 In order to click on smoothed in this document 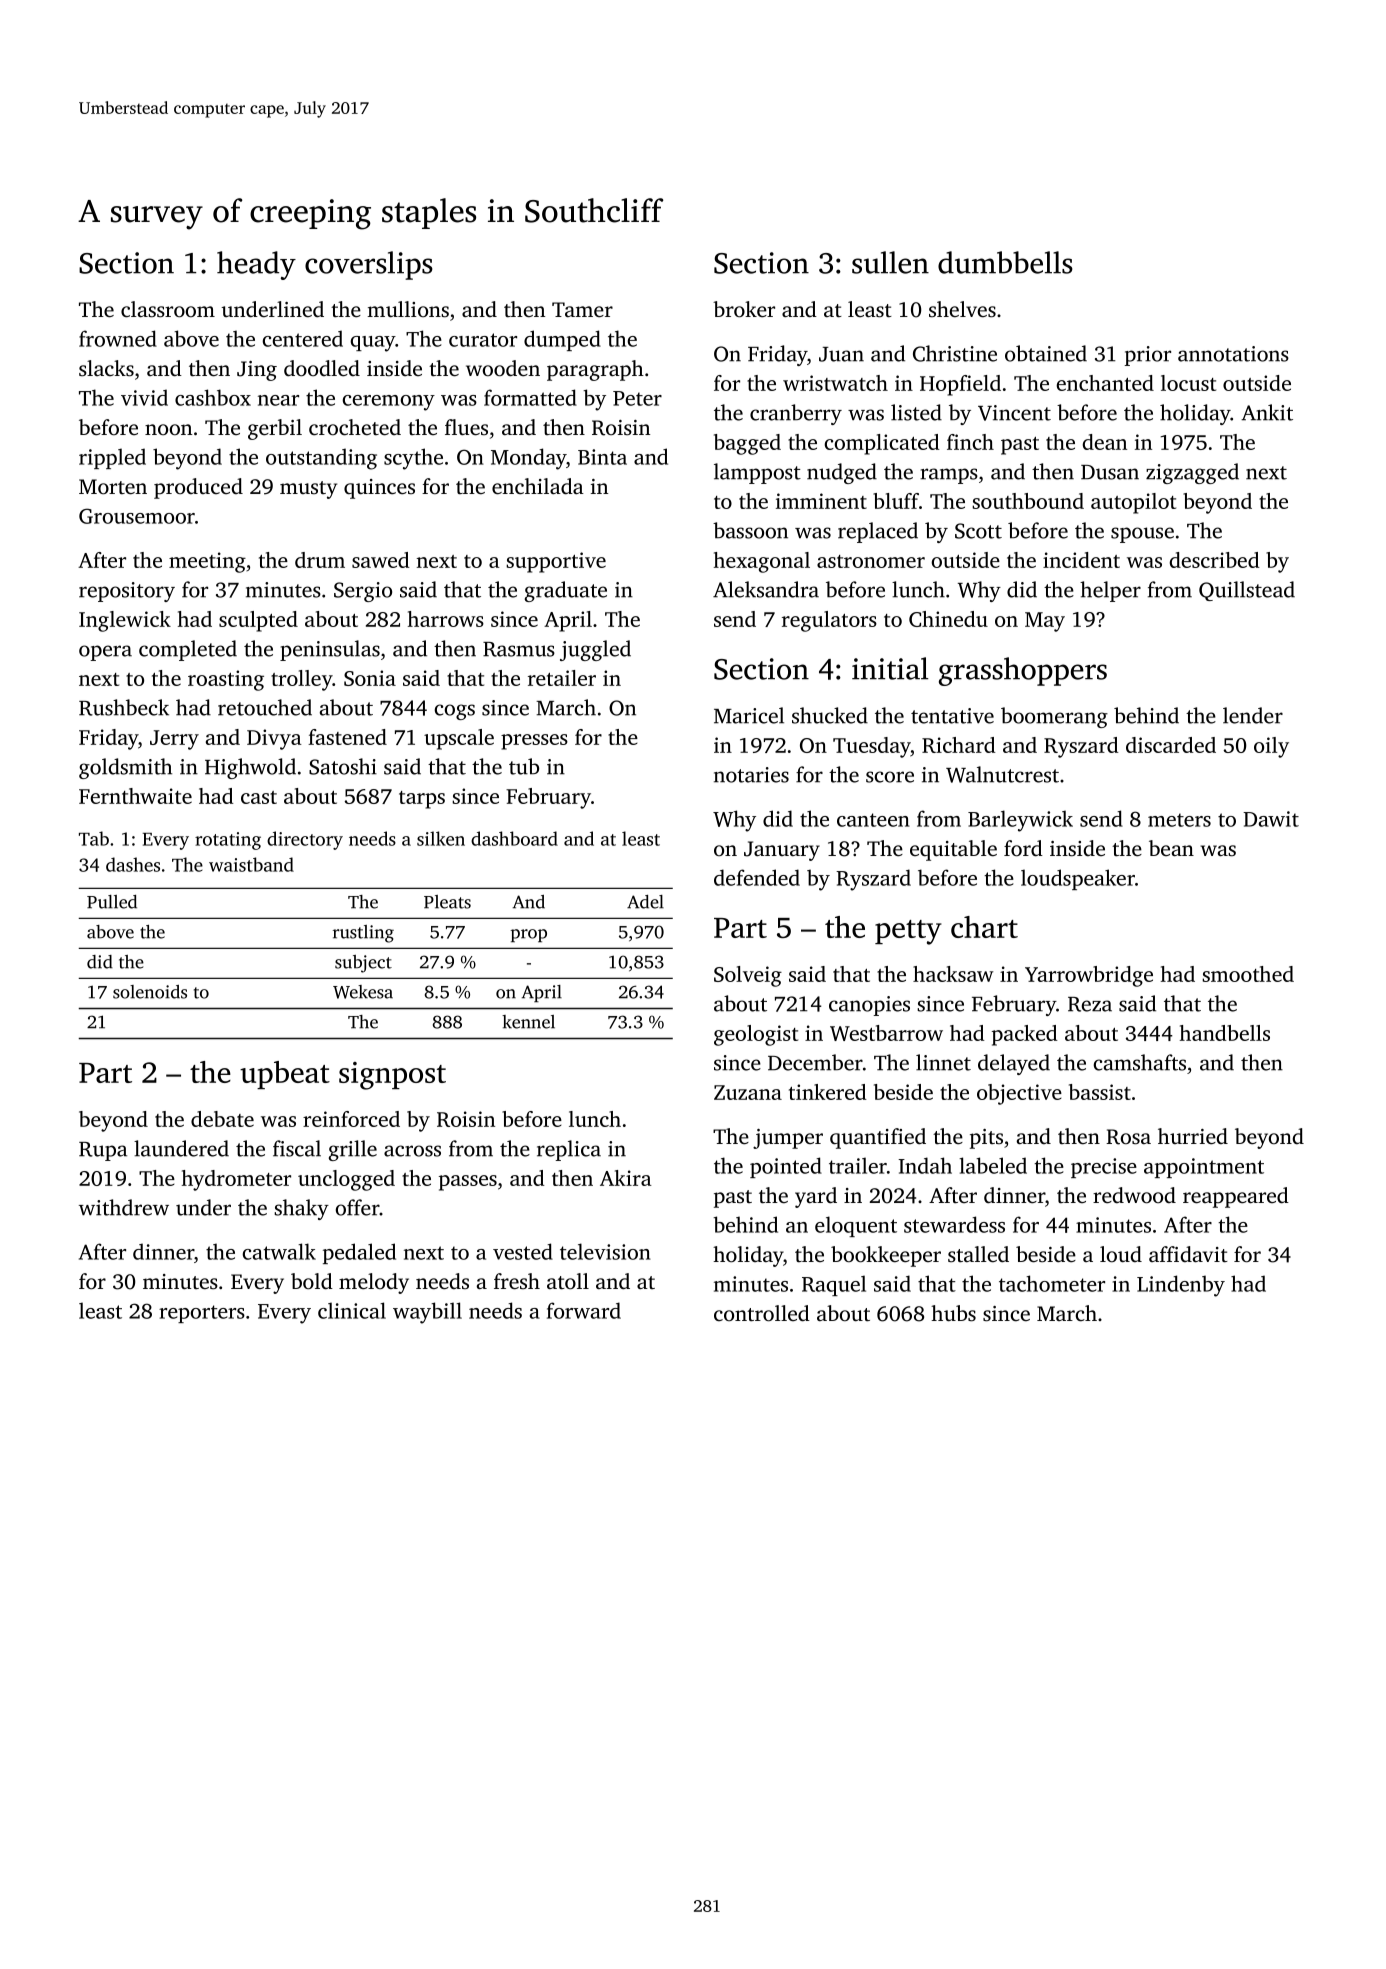, I will do `click(1248, 974)`.
